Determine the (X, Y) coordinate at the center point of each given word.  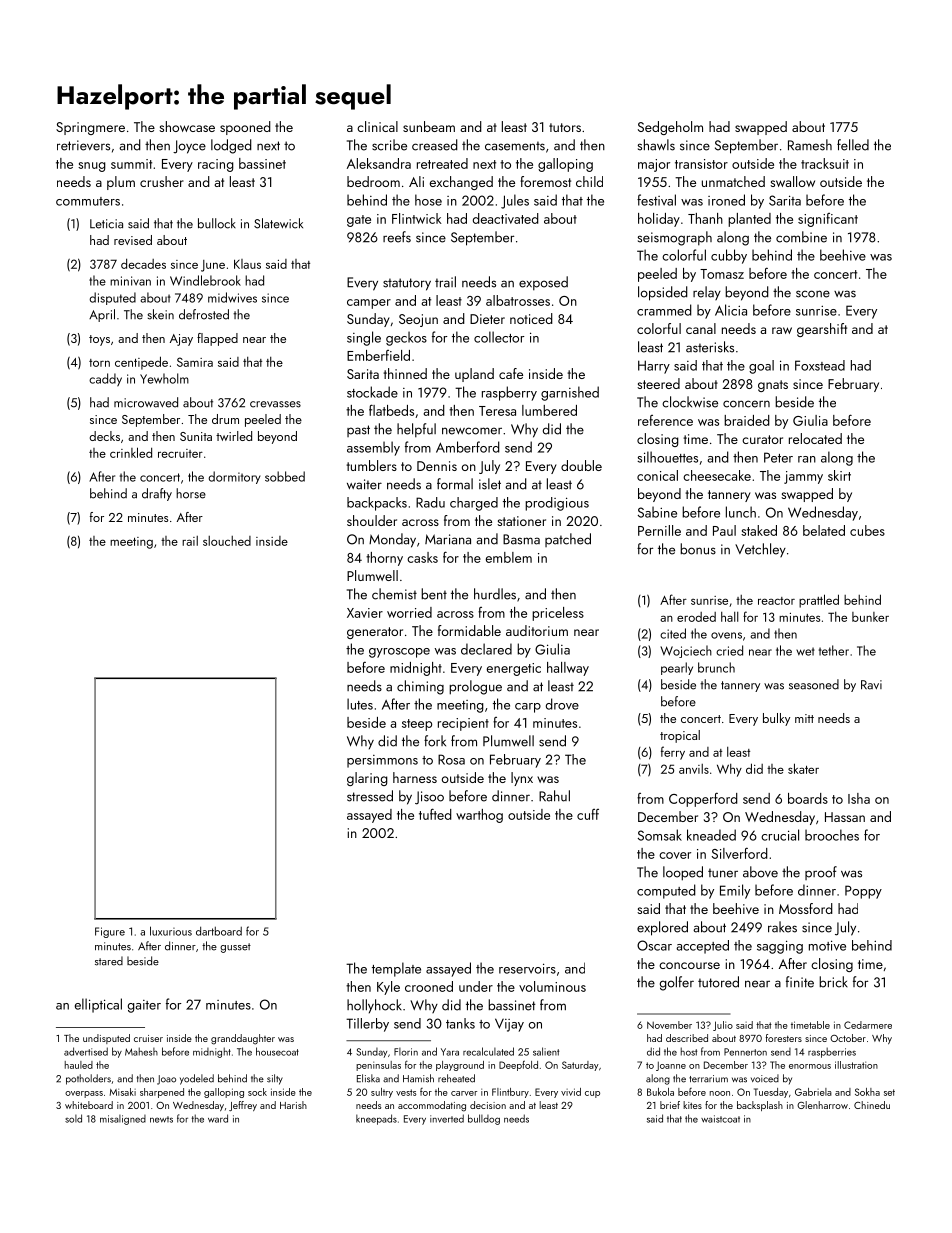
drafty (157, 494)
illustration (856, 1065)
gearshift (822, 330)
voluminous (552, 986)
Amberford (468, 447)
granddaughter (243, 1039)
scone (813, 294)
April (102, 315)
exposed (543, 283)
